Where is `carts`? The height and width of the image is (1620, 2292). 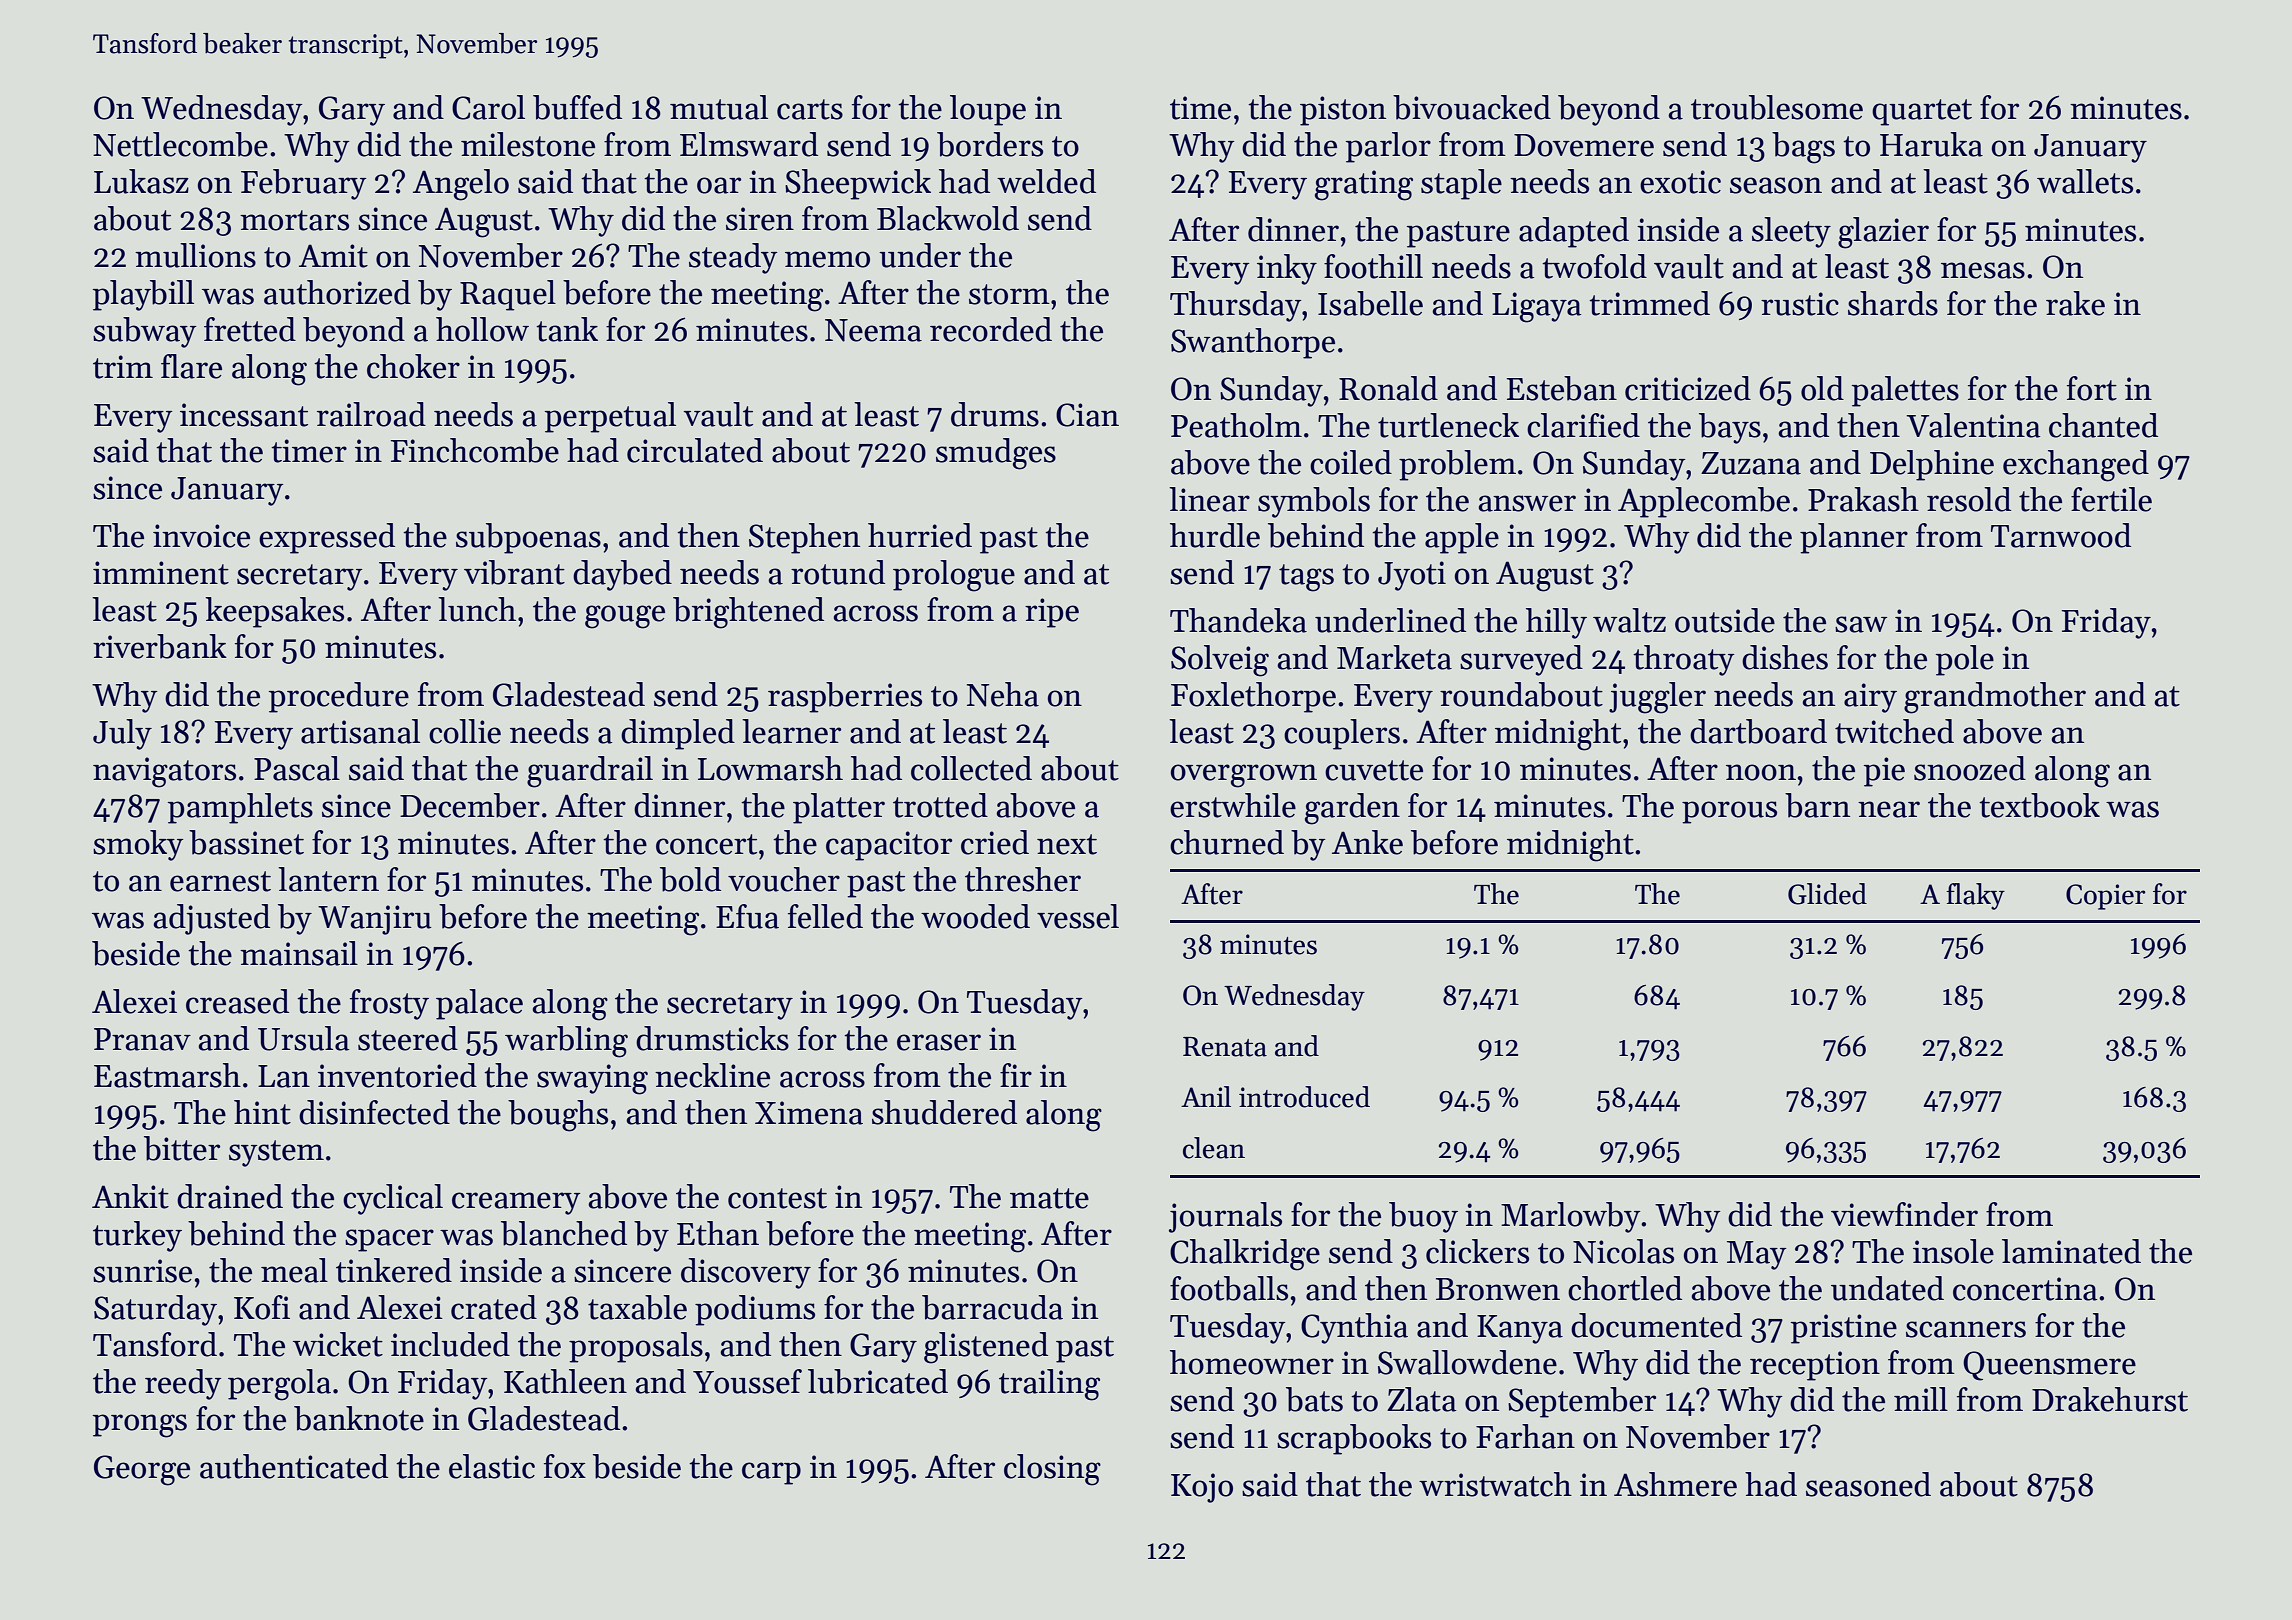
carts is located at coordinates (810, 109).
